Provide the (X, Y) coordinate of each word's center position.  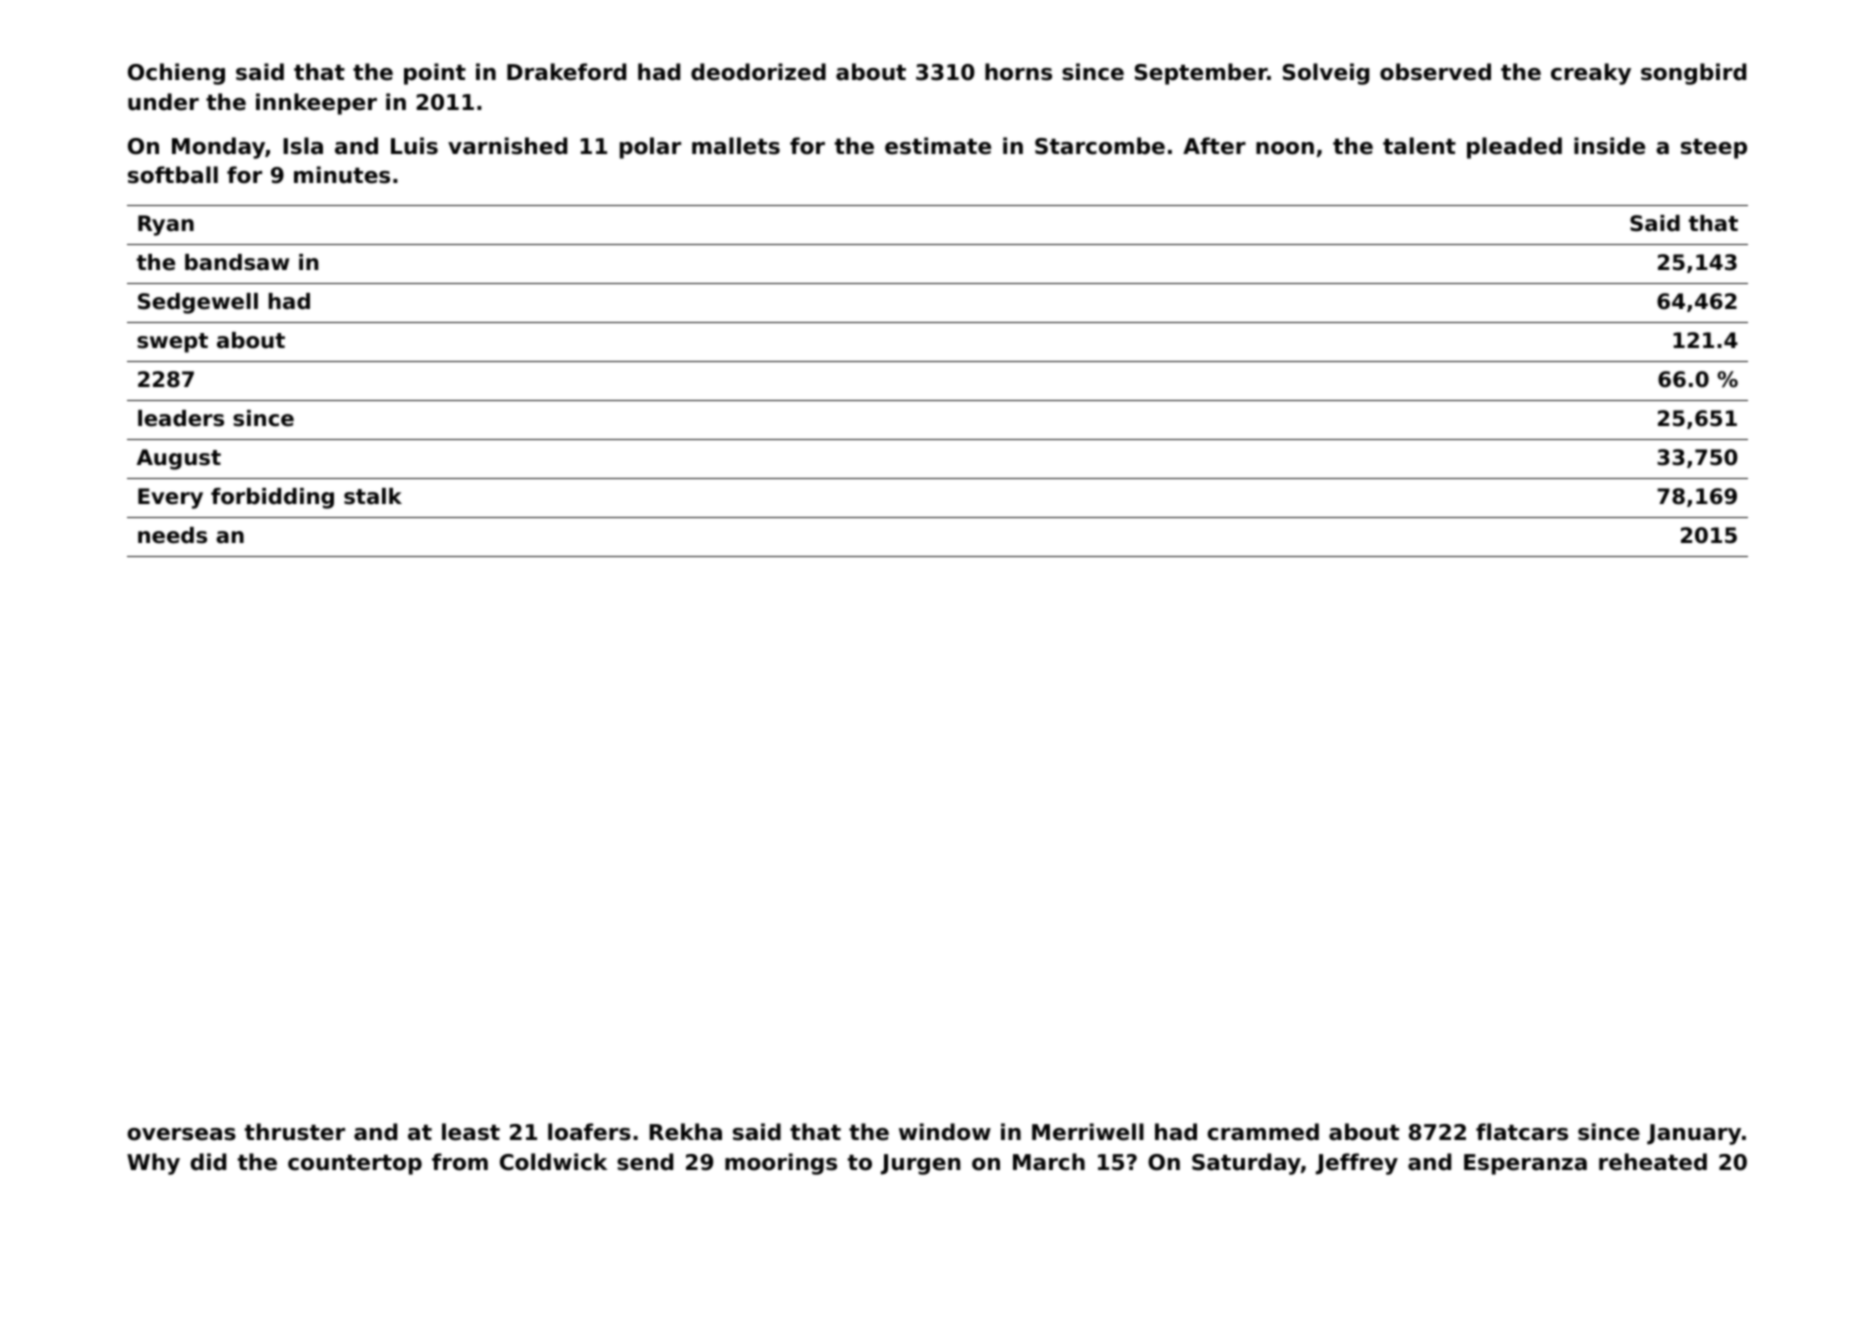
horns (1018, 72)
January (1694, 1134)
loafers (589, 1132)
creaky (1591, 74)
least (471, 1132)
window (945, 1132)
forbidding (272, 498)
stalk (373, 496)
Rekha (685, 1132)
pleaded (1514, 148)
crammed (1263, 1132)
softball (173, 175)
